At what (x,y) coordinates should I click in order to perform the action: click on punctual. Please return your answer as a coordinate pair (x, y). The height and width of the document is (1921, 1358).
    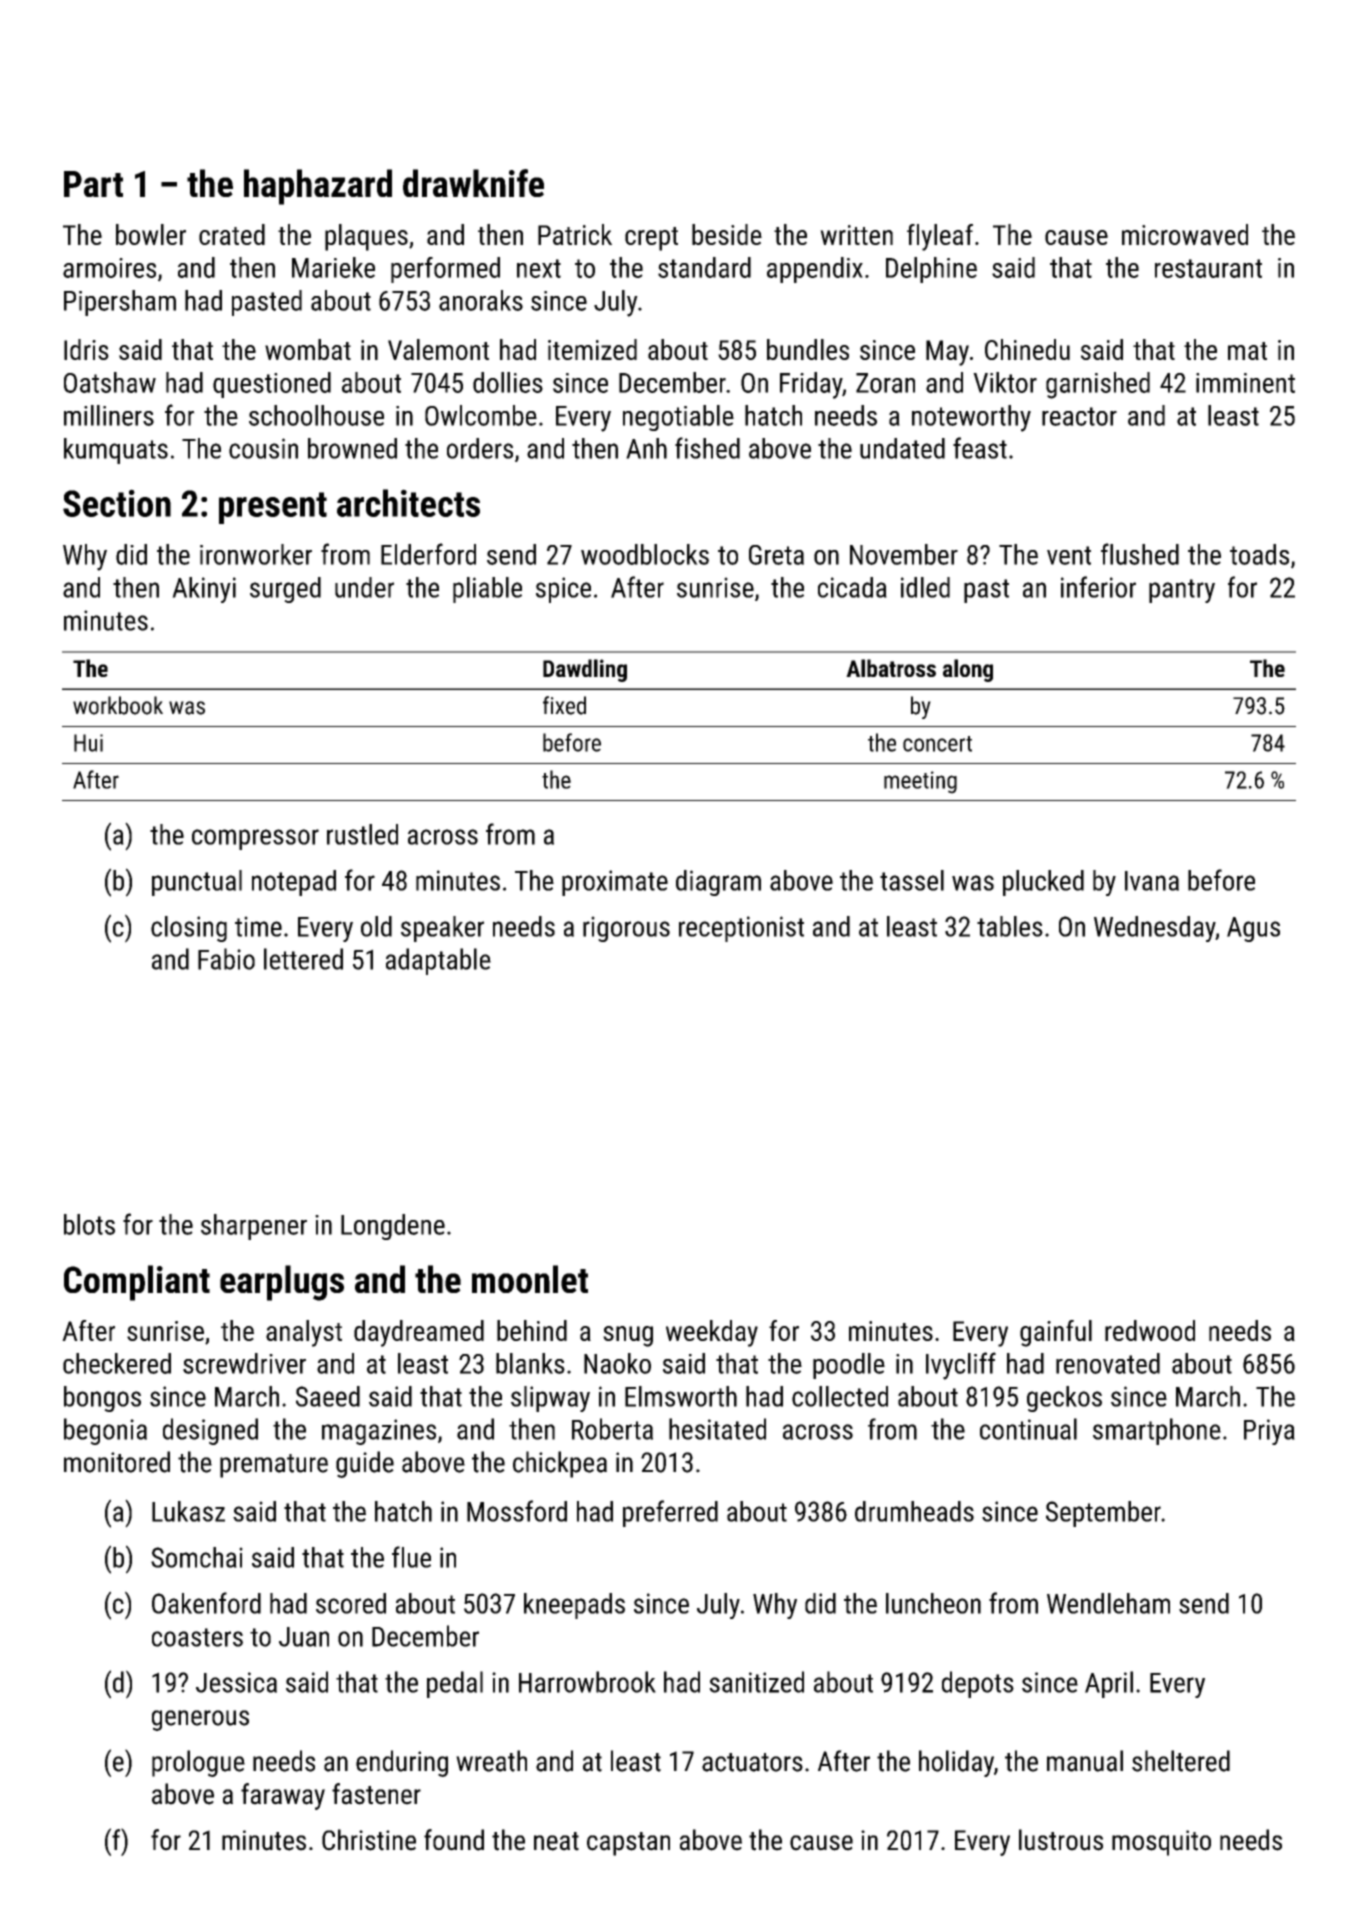
    Looking at the image, I should click on (197, 883).
